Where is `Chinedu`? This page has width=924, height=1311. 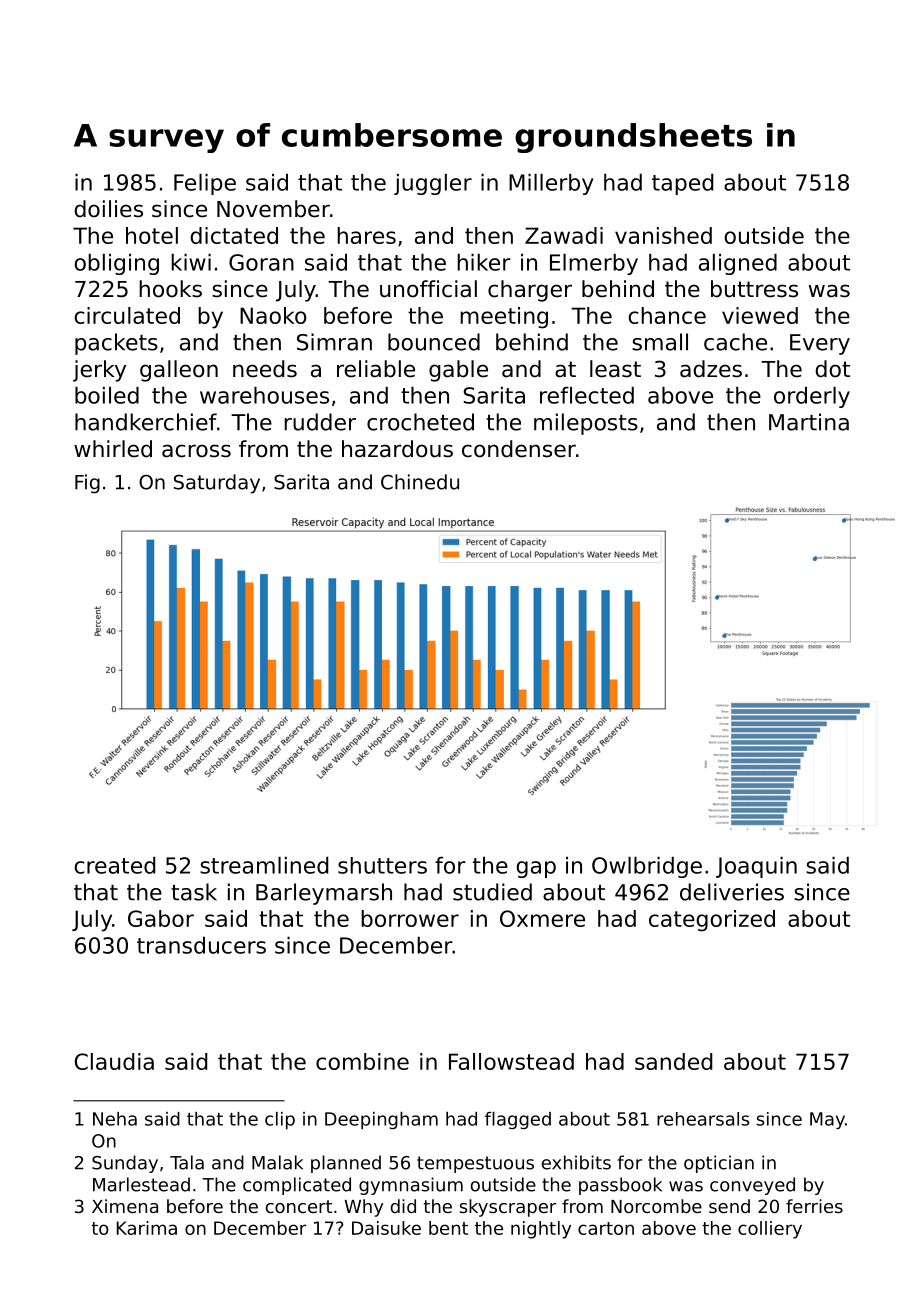 Chinedu is located at coordinates (420, 482).
